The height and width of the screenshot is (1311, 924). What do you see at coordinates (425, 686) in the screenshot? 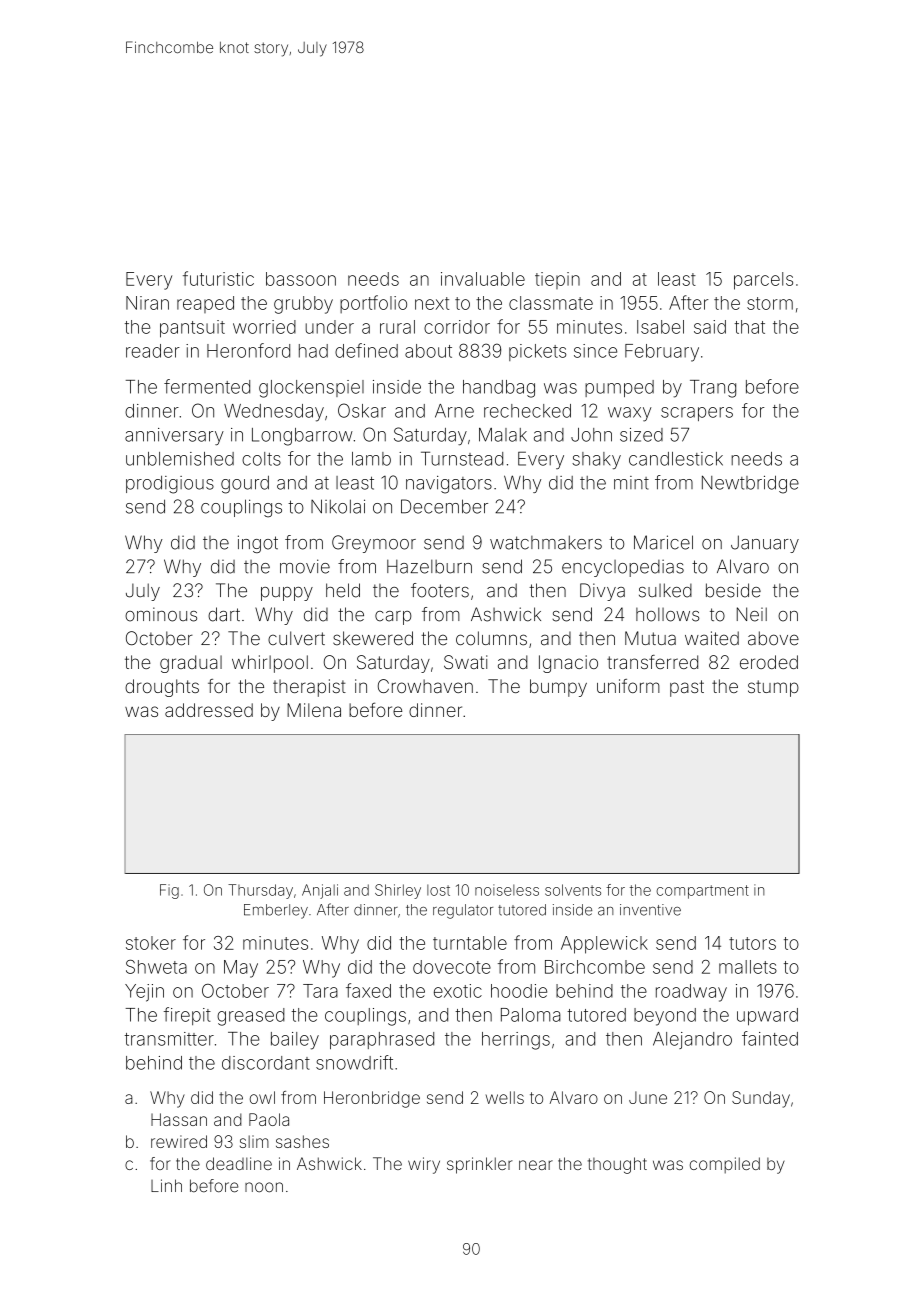
I see `Crowhaven` at bounding box center [425, 686].
